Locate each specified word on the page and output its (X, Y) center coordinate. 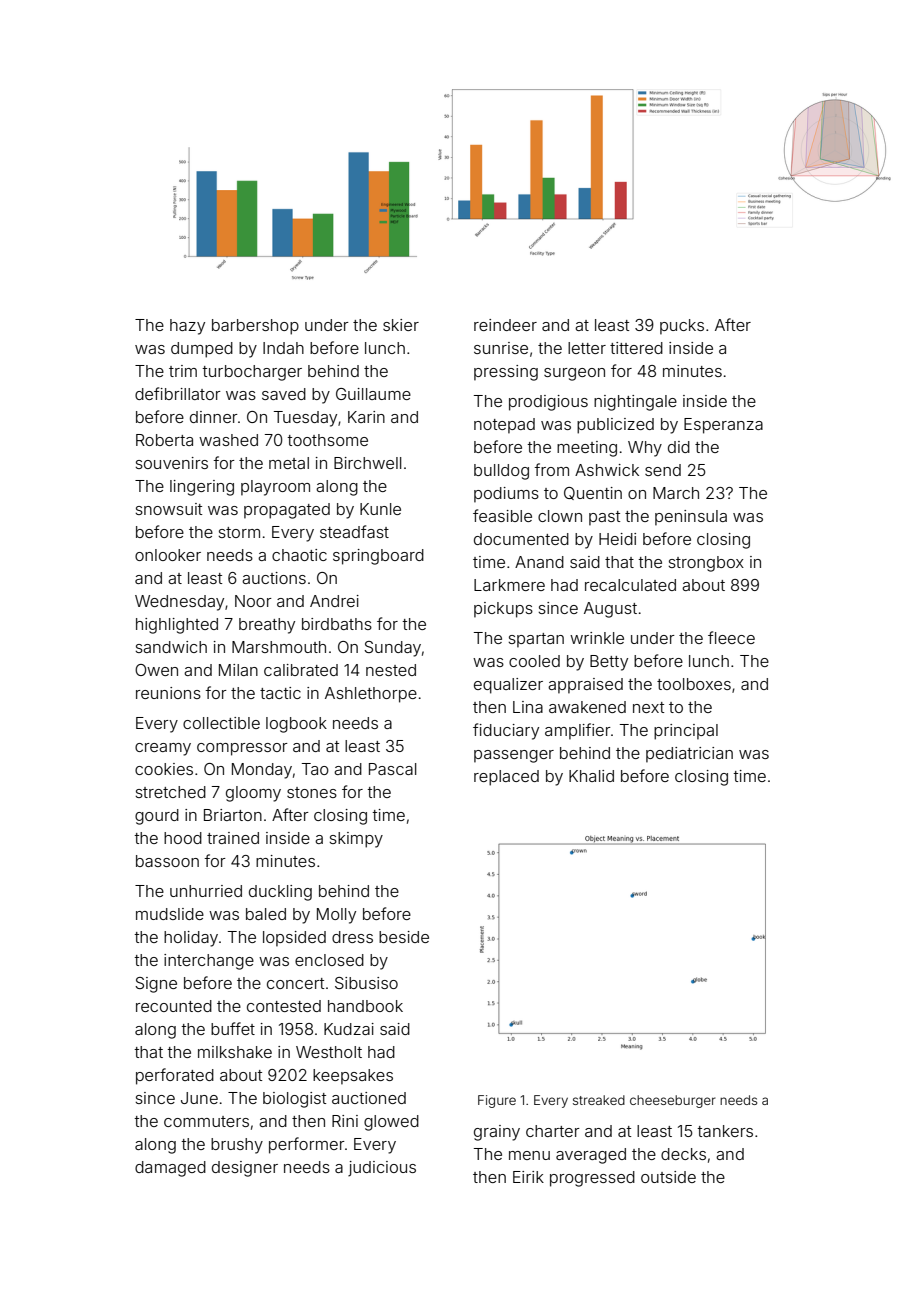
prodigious (548, 403)
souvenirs (171, 463)
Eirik (528, 1177)
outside (668, 1177)
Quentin (593, 493)
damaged (170, 1169)
